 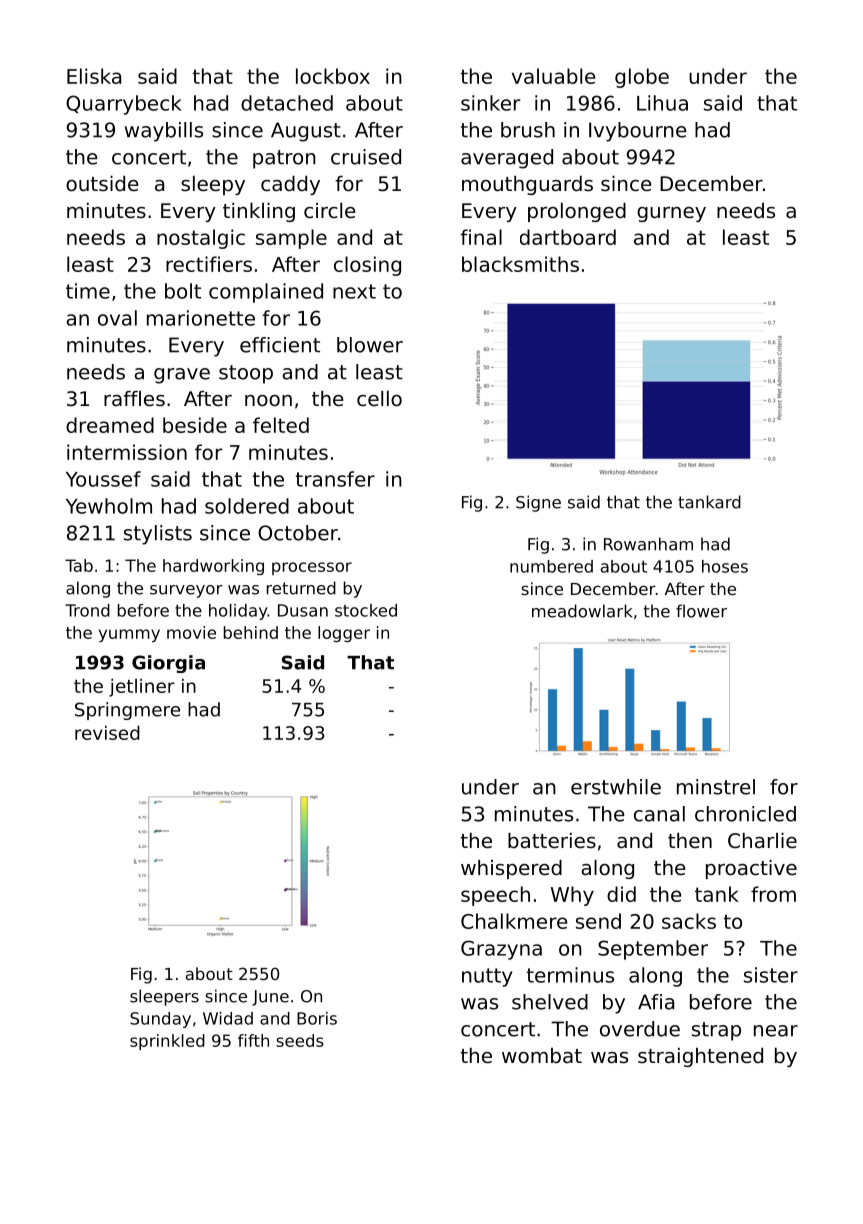 What do you see at coordinates (167, 1042) in the screenshot?
I see `sprinkled` at bounding box center [167, 1042].
